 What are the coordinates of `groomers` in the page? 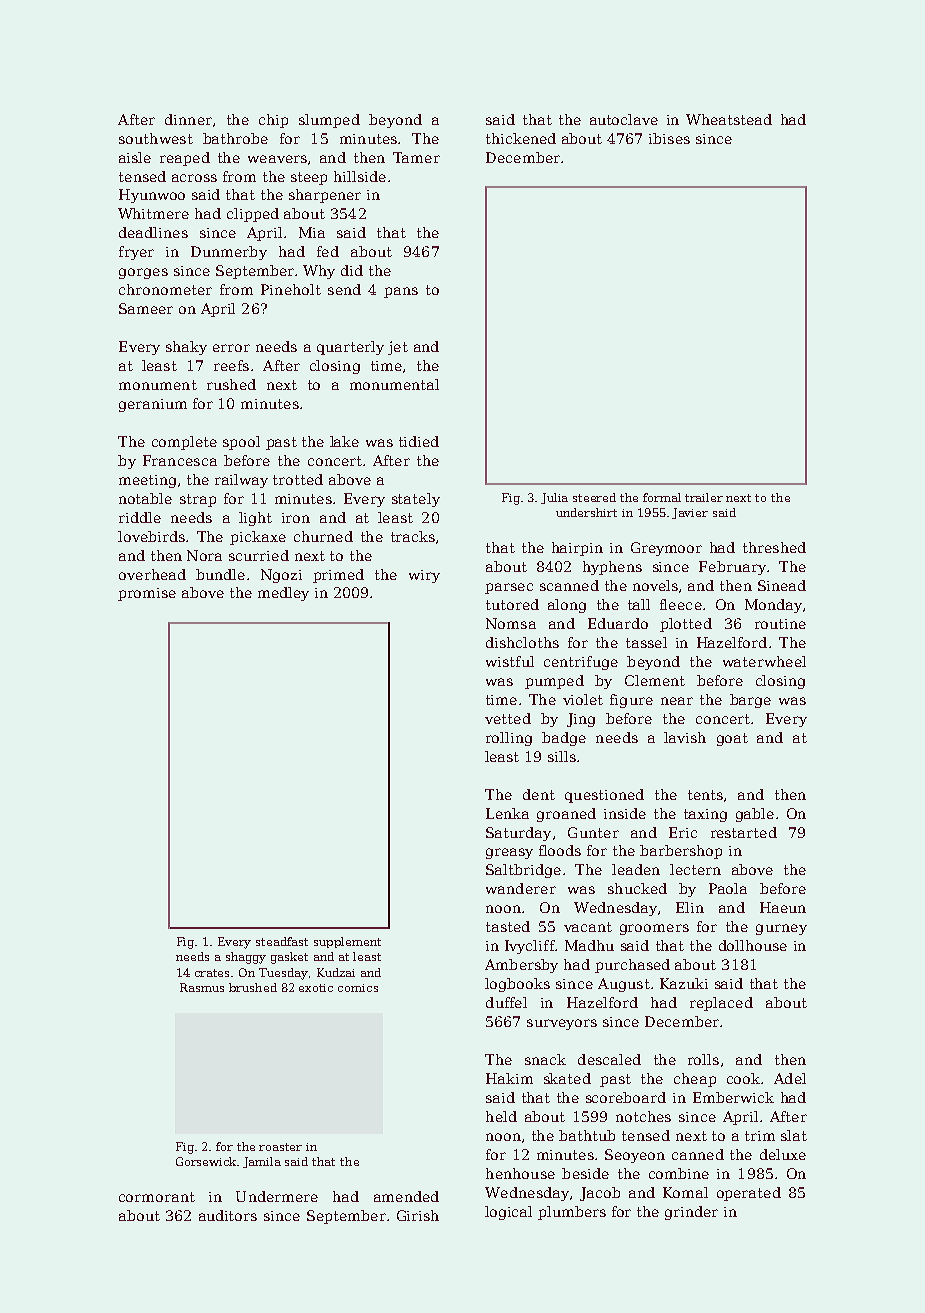 It's located at (654, 929).
